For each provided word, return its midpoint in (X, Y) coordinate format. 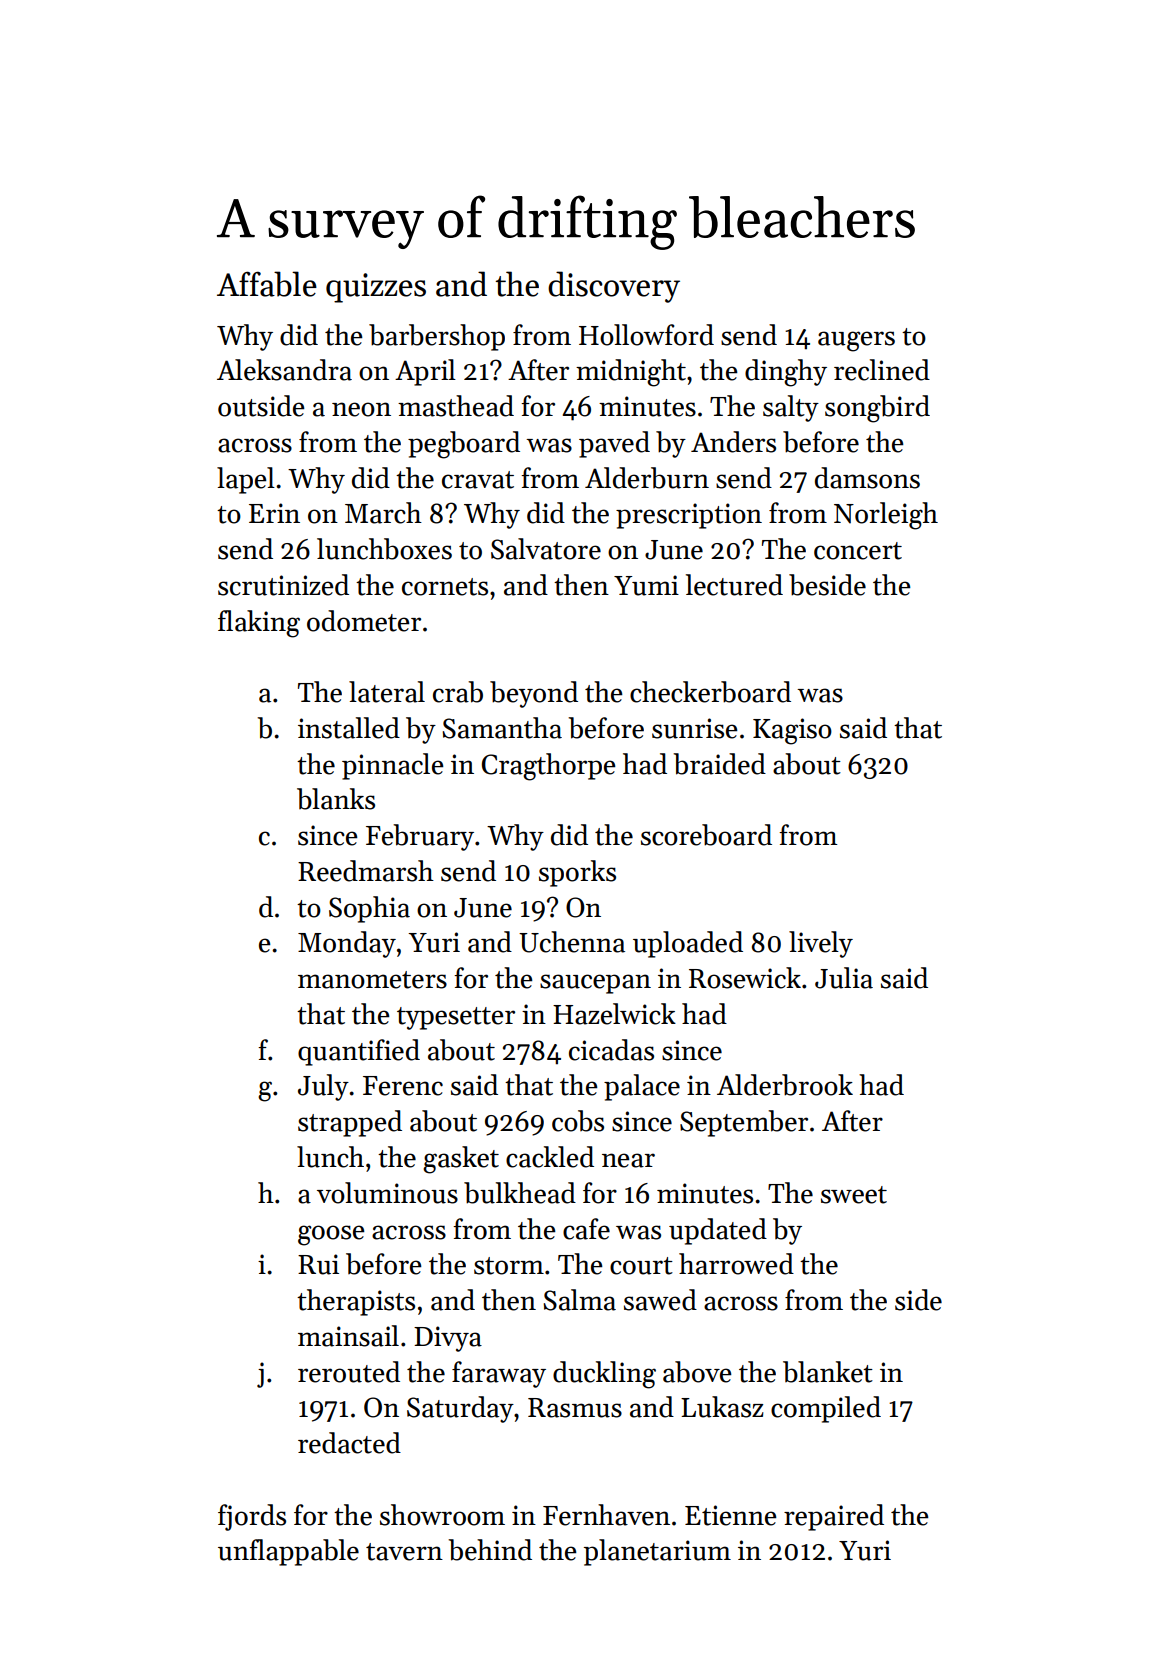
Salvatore (546, 549)
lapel (246, 480)
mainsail (348, 1336)
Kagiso (792, 731)
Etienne (731, 1515)
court (641, 1266)
